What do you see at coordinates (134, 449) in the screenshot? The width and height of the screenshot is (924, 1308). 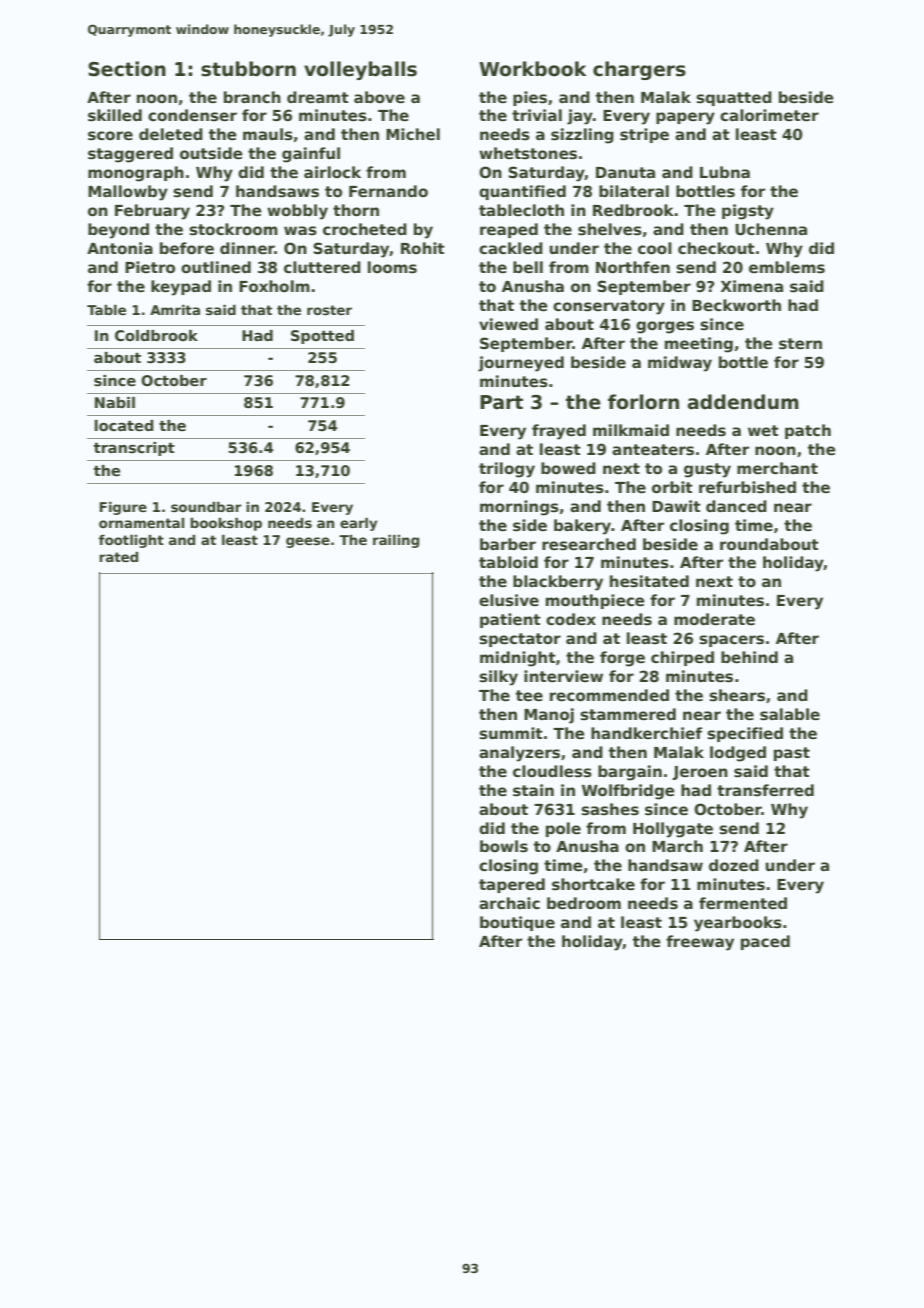 I see `transcript` at bounding box center [134, 449].
